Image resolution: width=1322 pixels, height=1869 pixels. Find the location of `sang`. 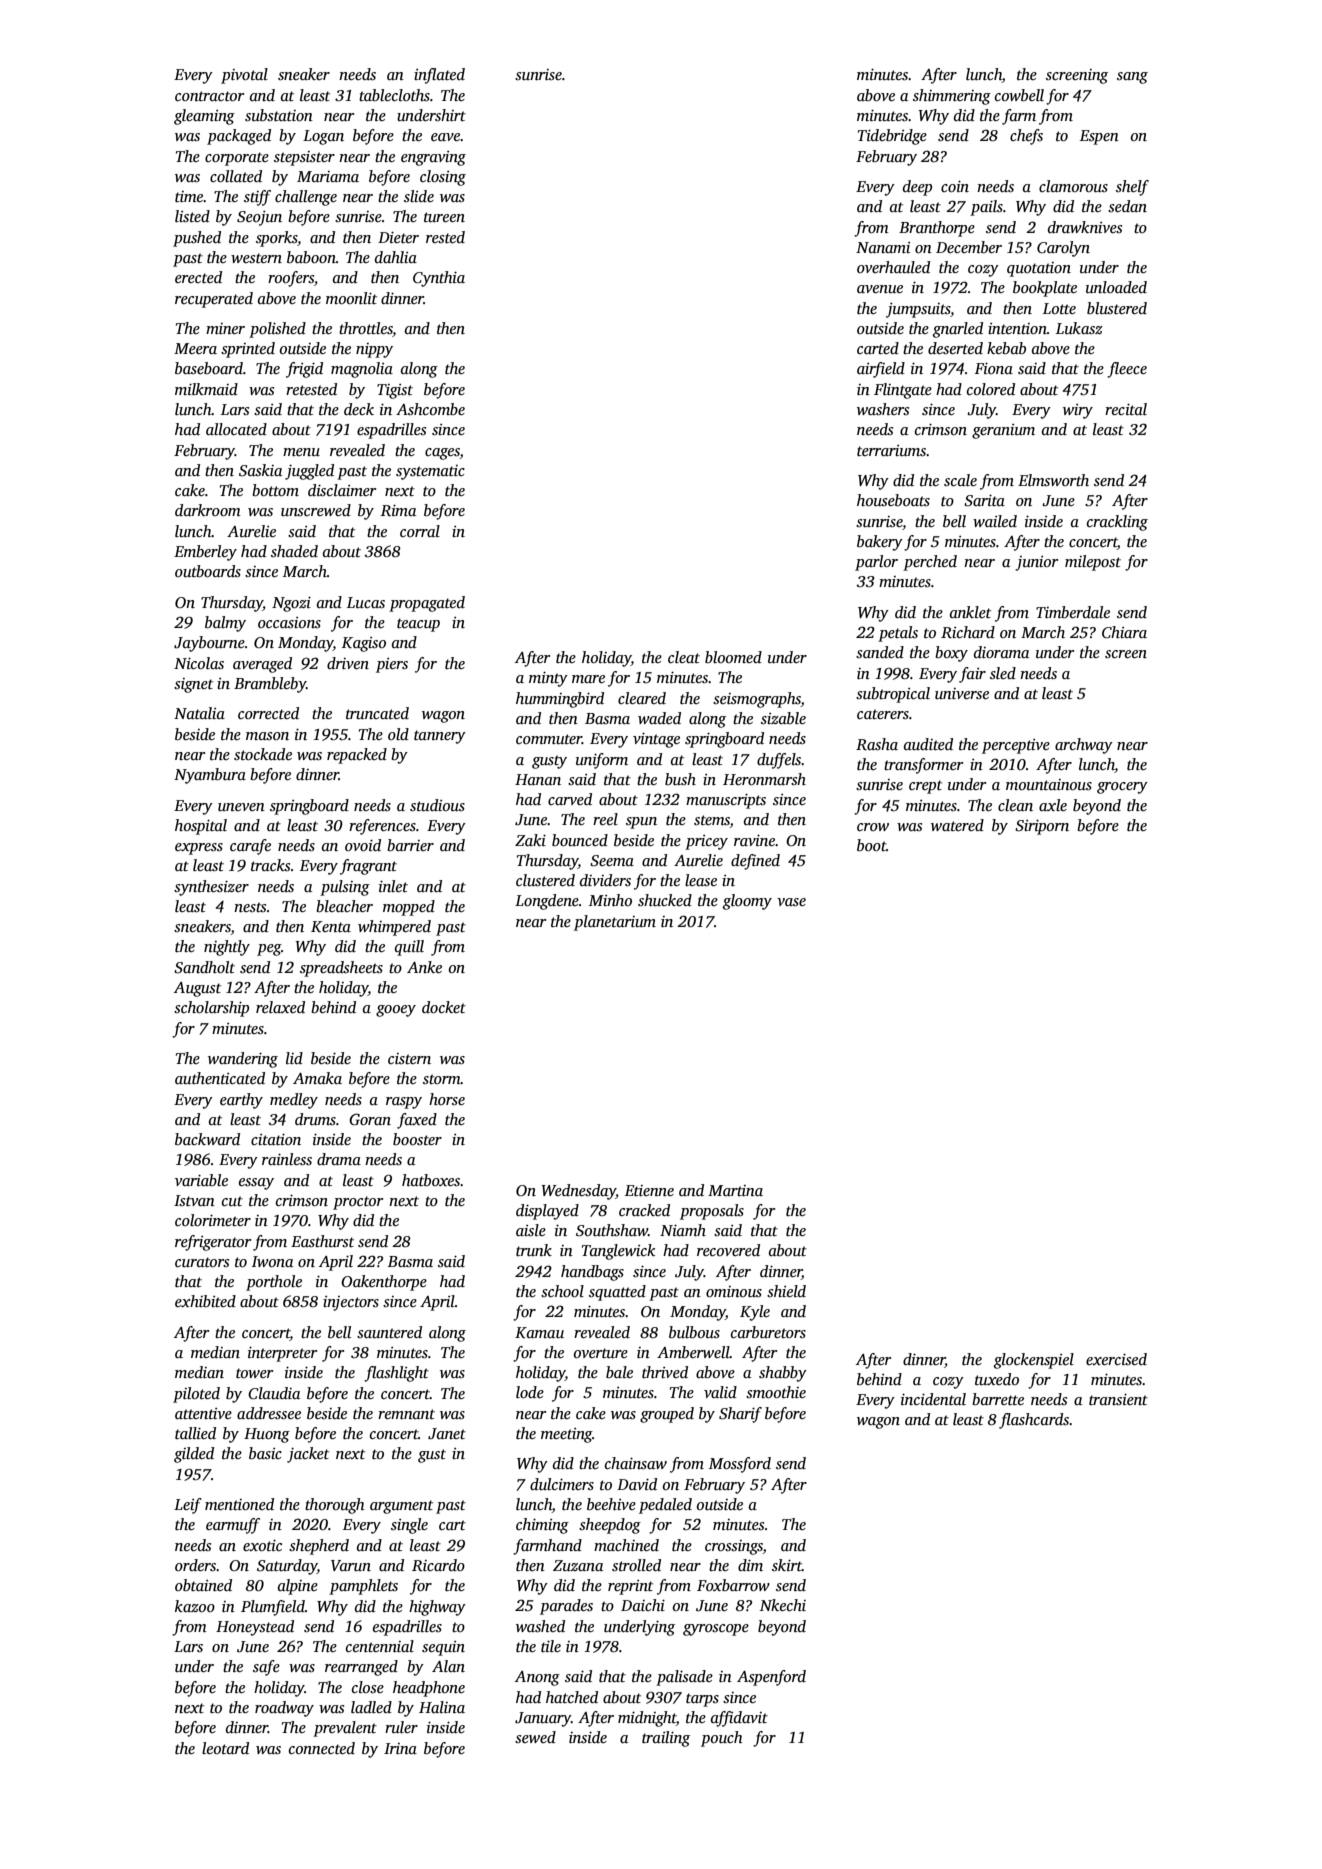

sang is located at coordinates (1132, 78).
